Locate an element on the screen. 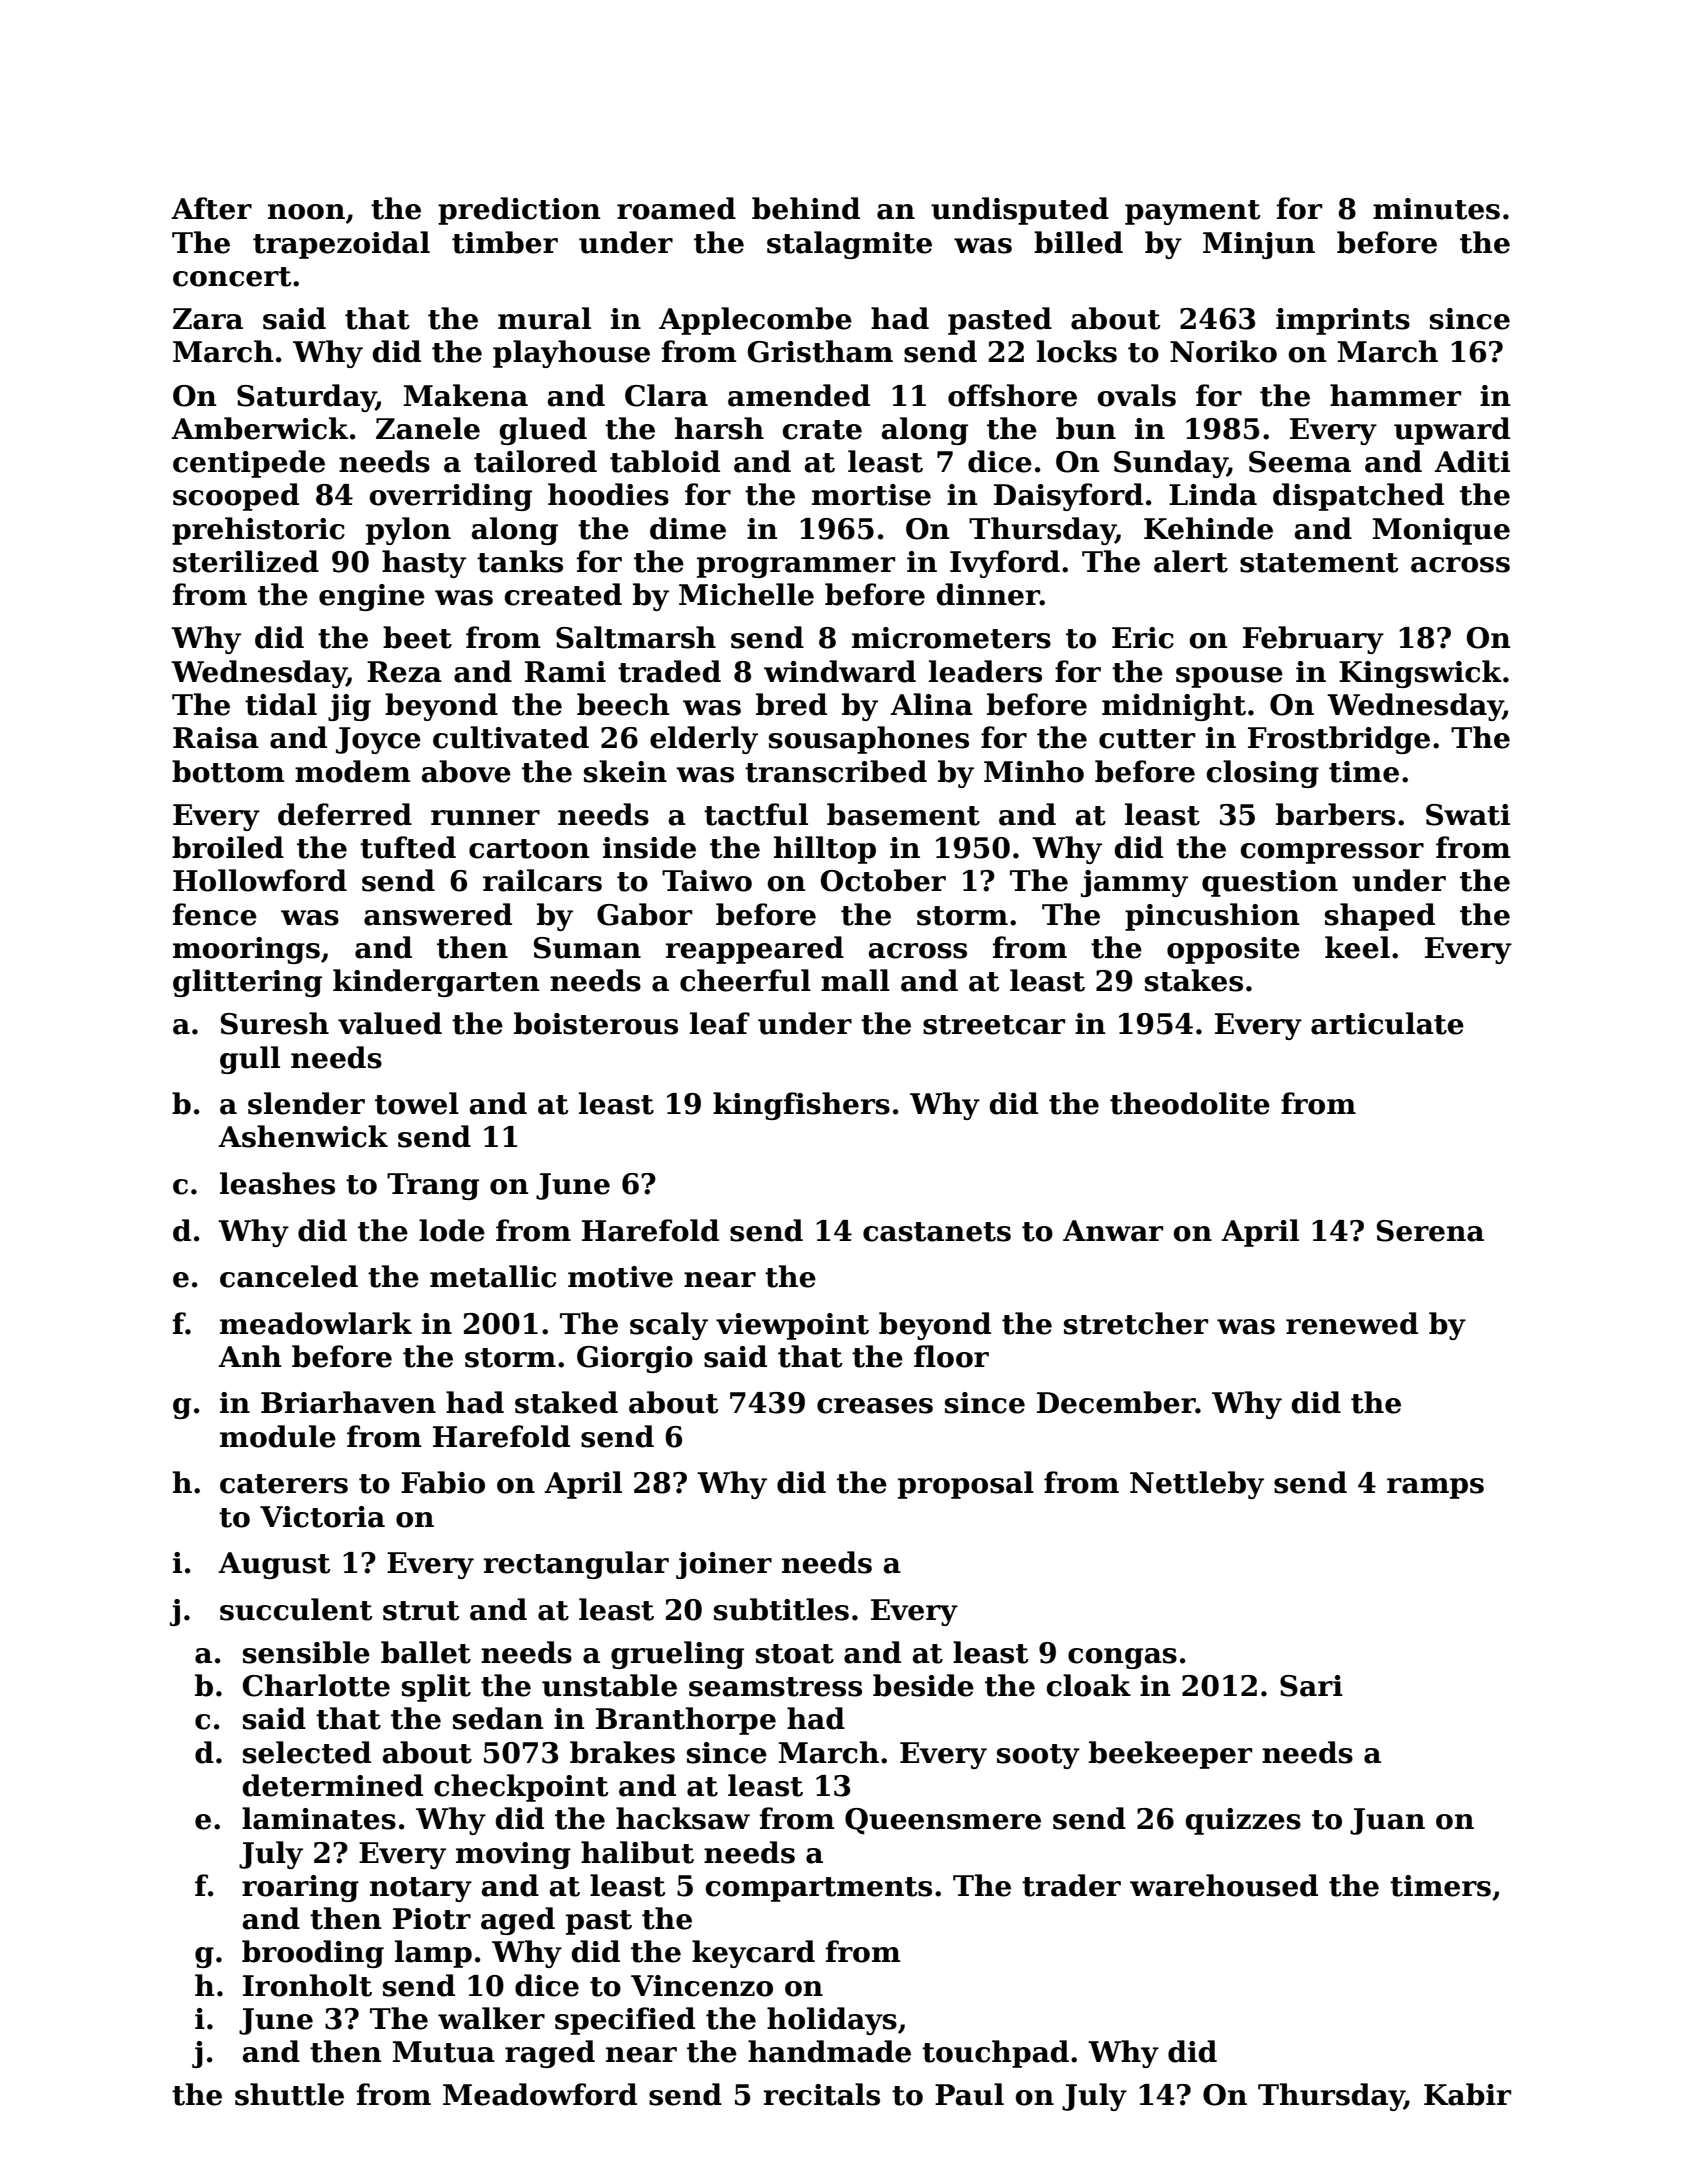 The height and width of the screenshot is (2178, 1683). Kabir is located at coordinates (1467, 2094).
